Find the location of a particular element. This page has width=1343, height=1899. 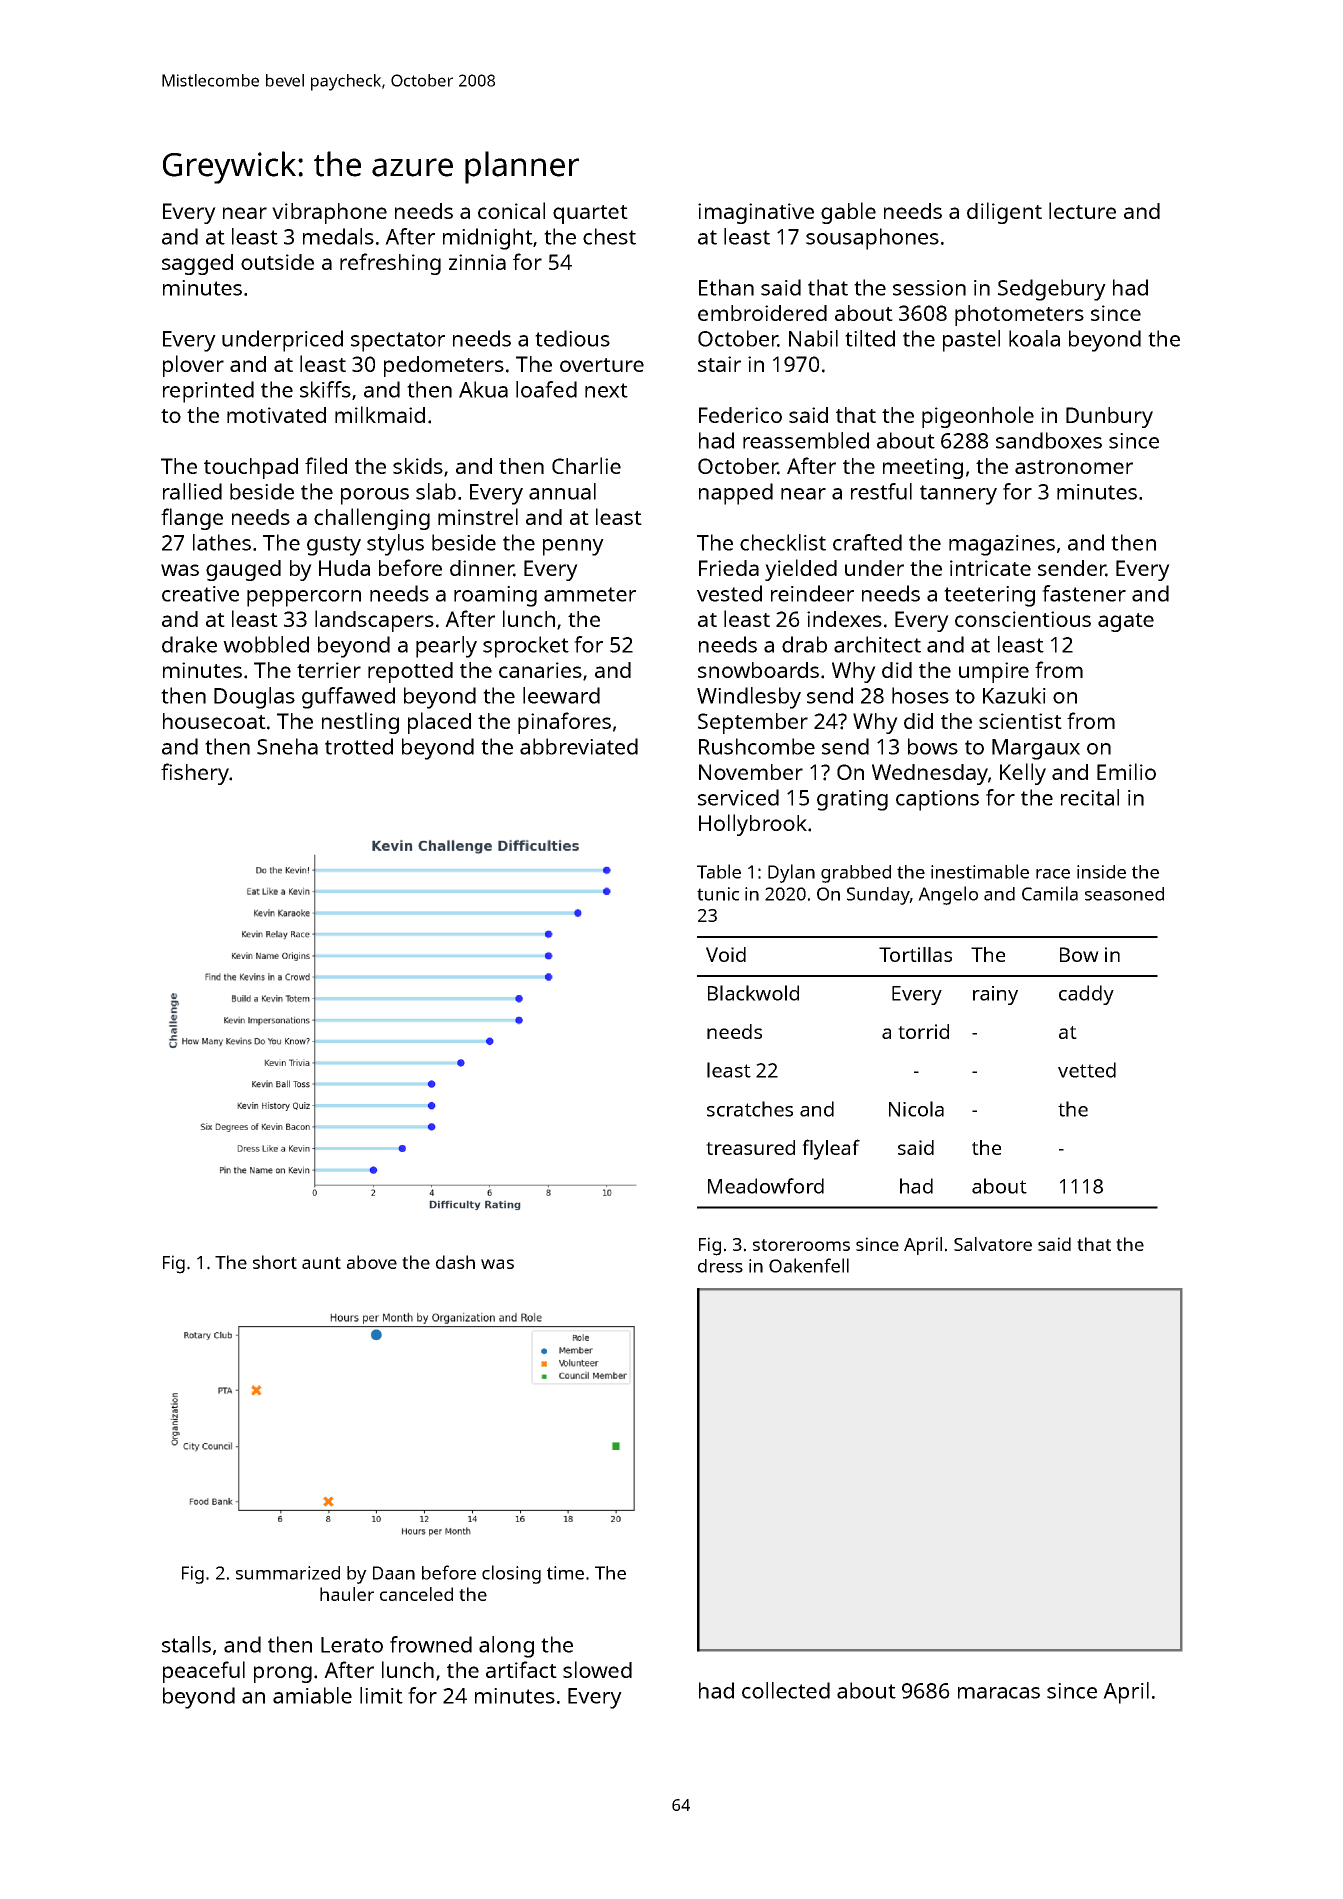

Ethan is located at coordinates (726, 287).
